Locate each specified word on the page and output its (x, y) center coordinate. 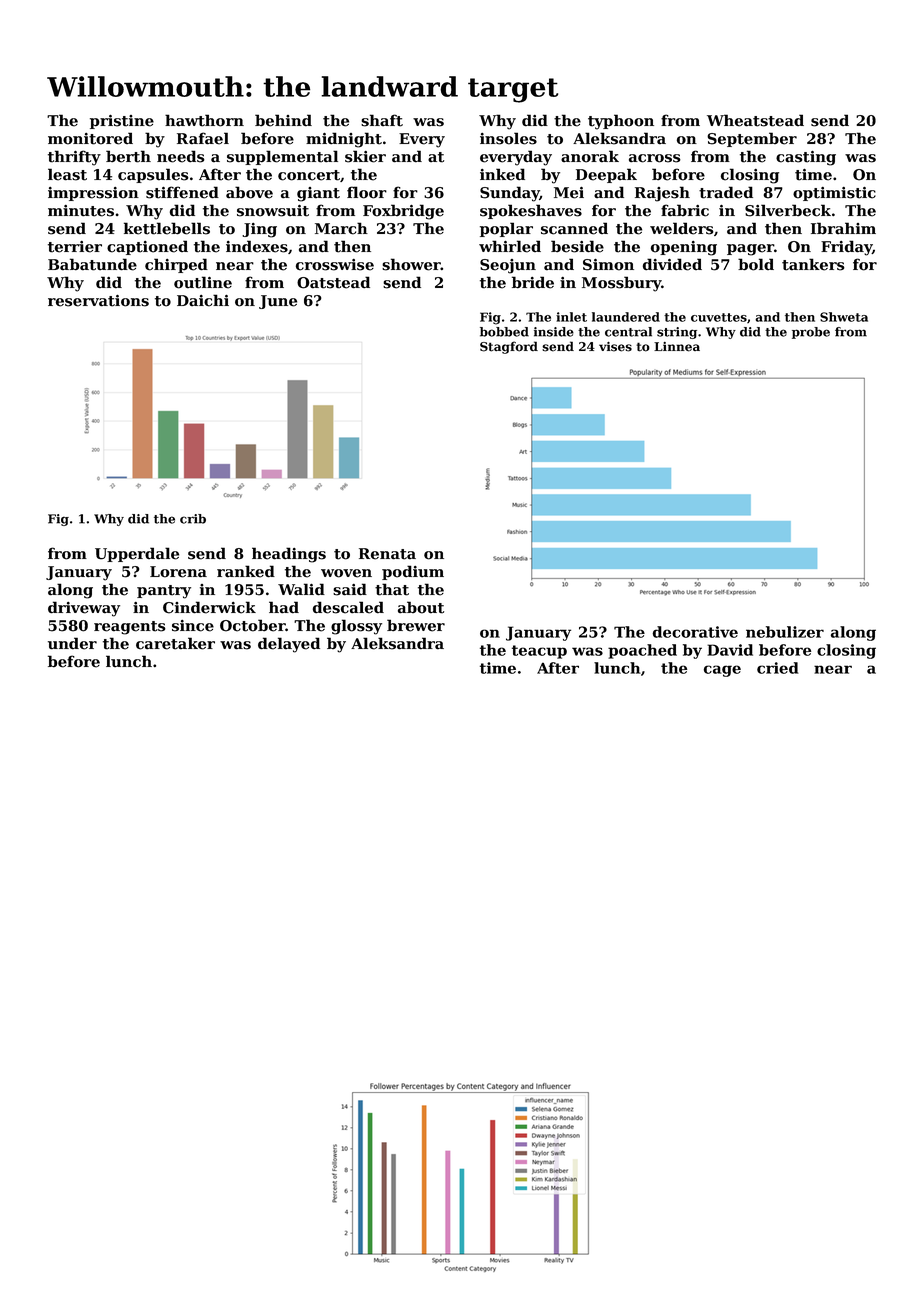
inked (502, 174)
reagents (130, 628)
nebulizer (785, 632)
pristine (122, 122)
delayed (289, 645)
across (655, 158)
